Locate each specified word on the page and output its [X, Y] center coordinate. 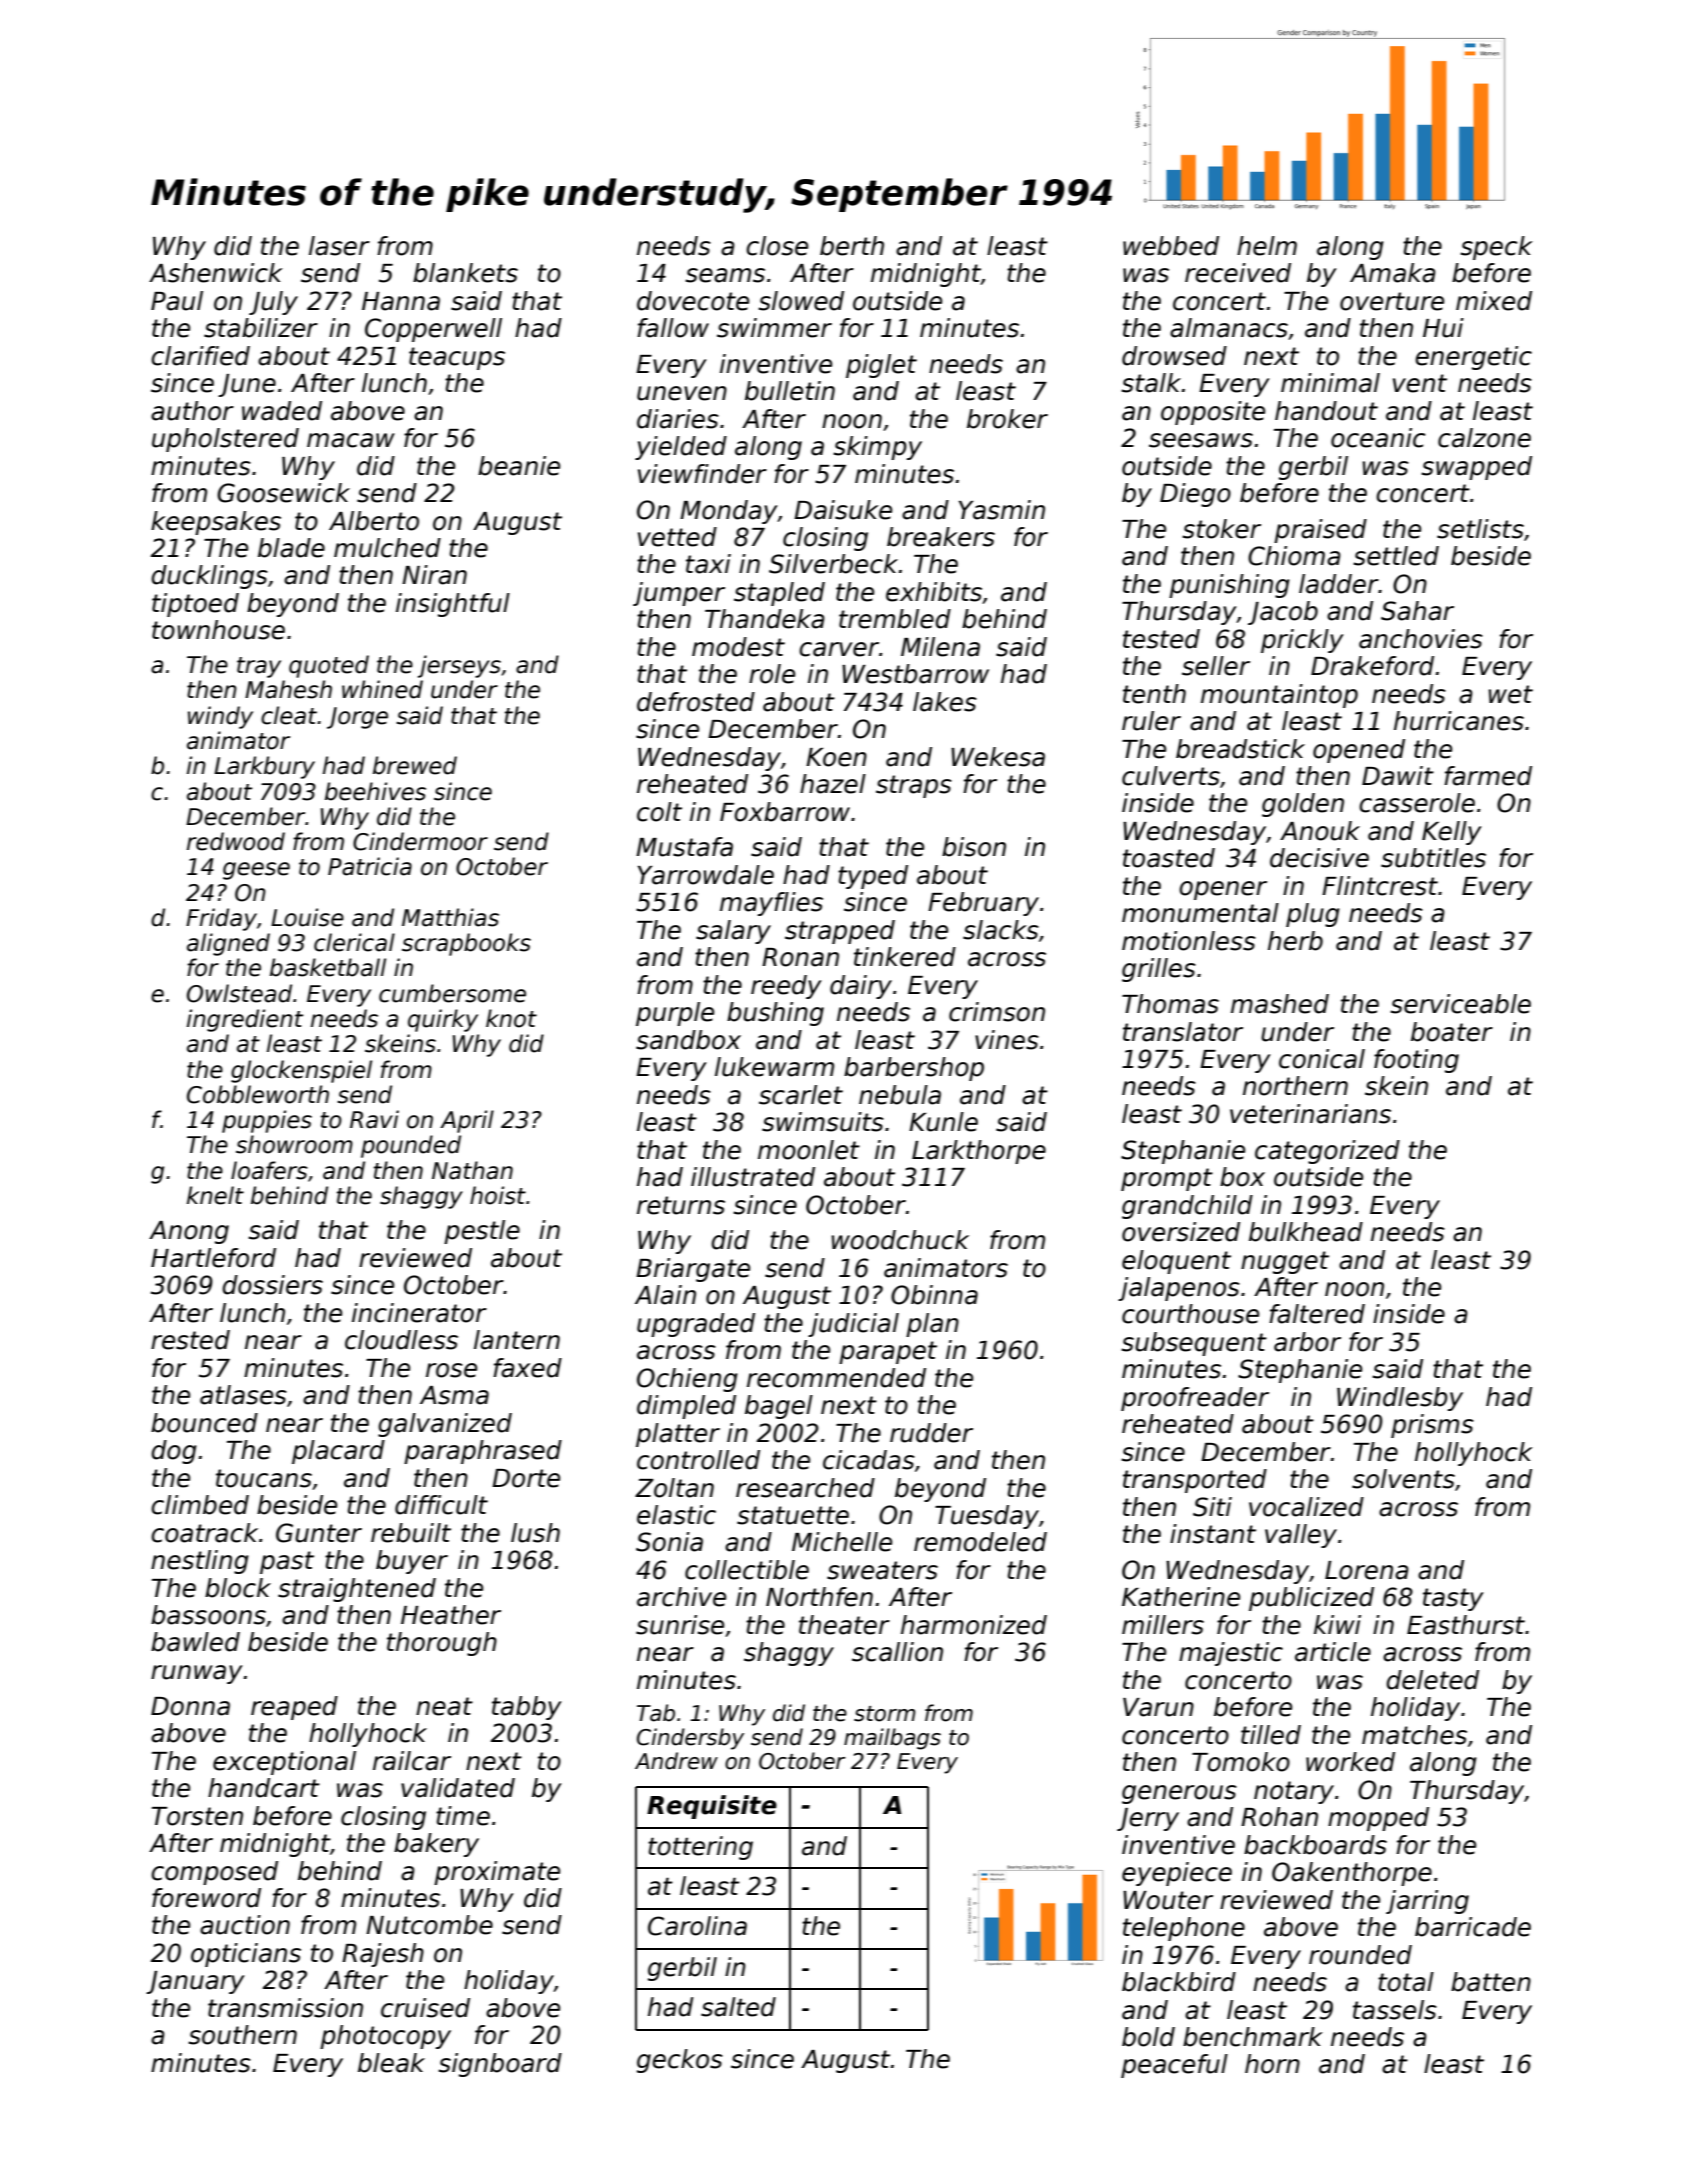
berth [852, 246]
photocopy [385, 2037]
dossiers [272, 1285]
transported [1195, 1481]
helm [1267, 246]
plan [932, 1325]
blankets [465, 273]
